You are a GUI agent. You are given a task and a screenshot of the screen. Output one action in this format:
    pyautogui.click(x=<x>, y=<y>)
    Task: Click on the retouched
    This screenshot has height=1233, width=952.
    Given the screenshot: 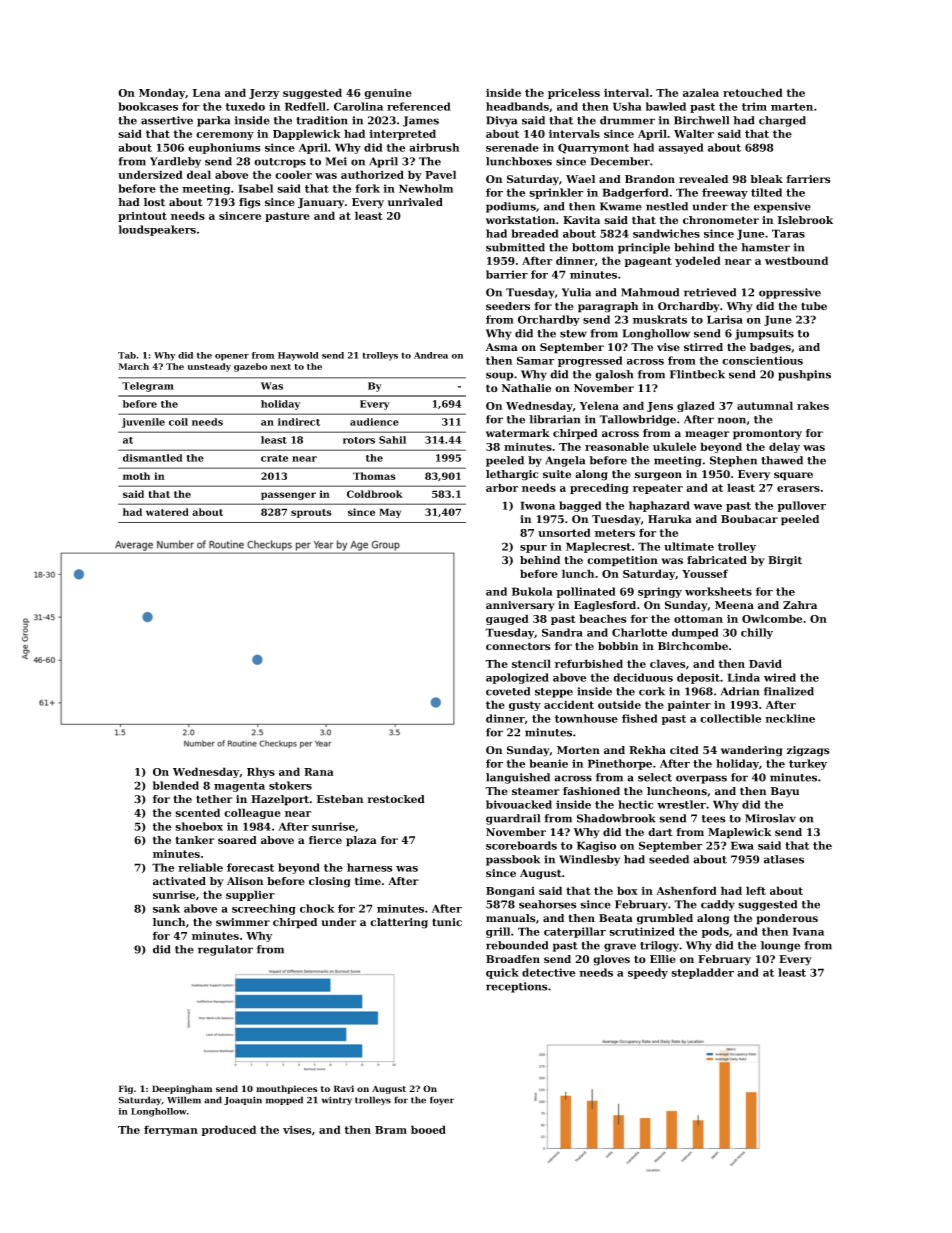 What is the action you would take?
    pyautogui.click(x=753, y=92)
